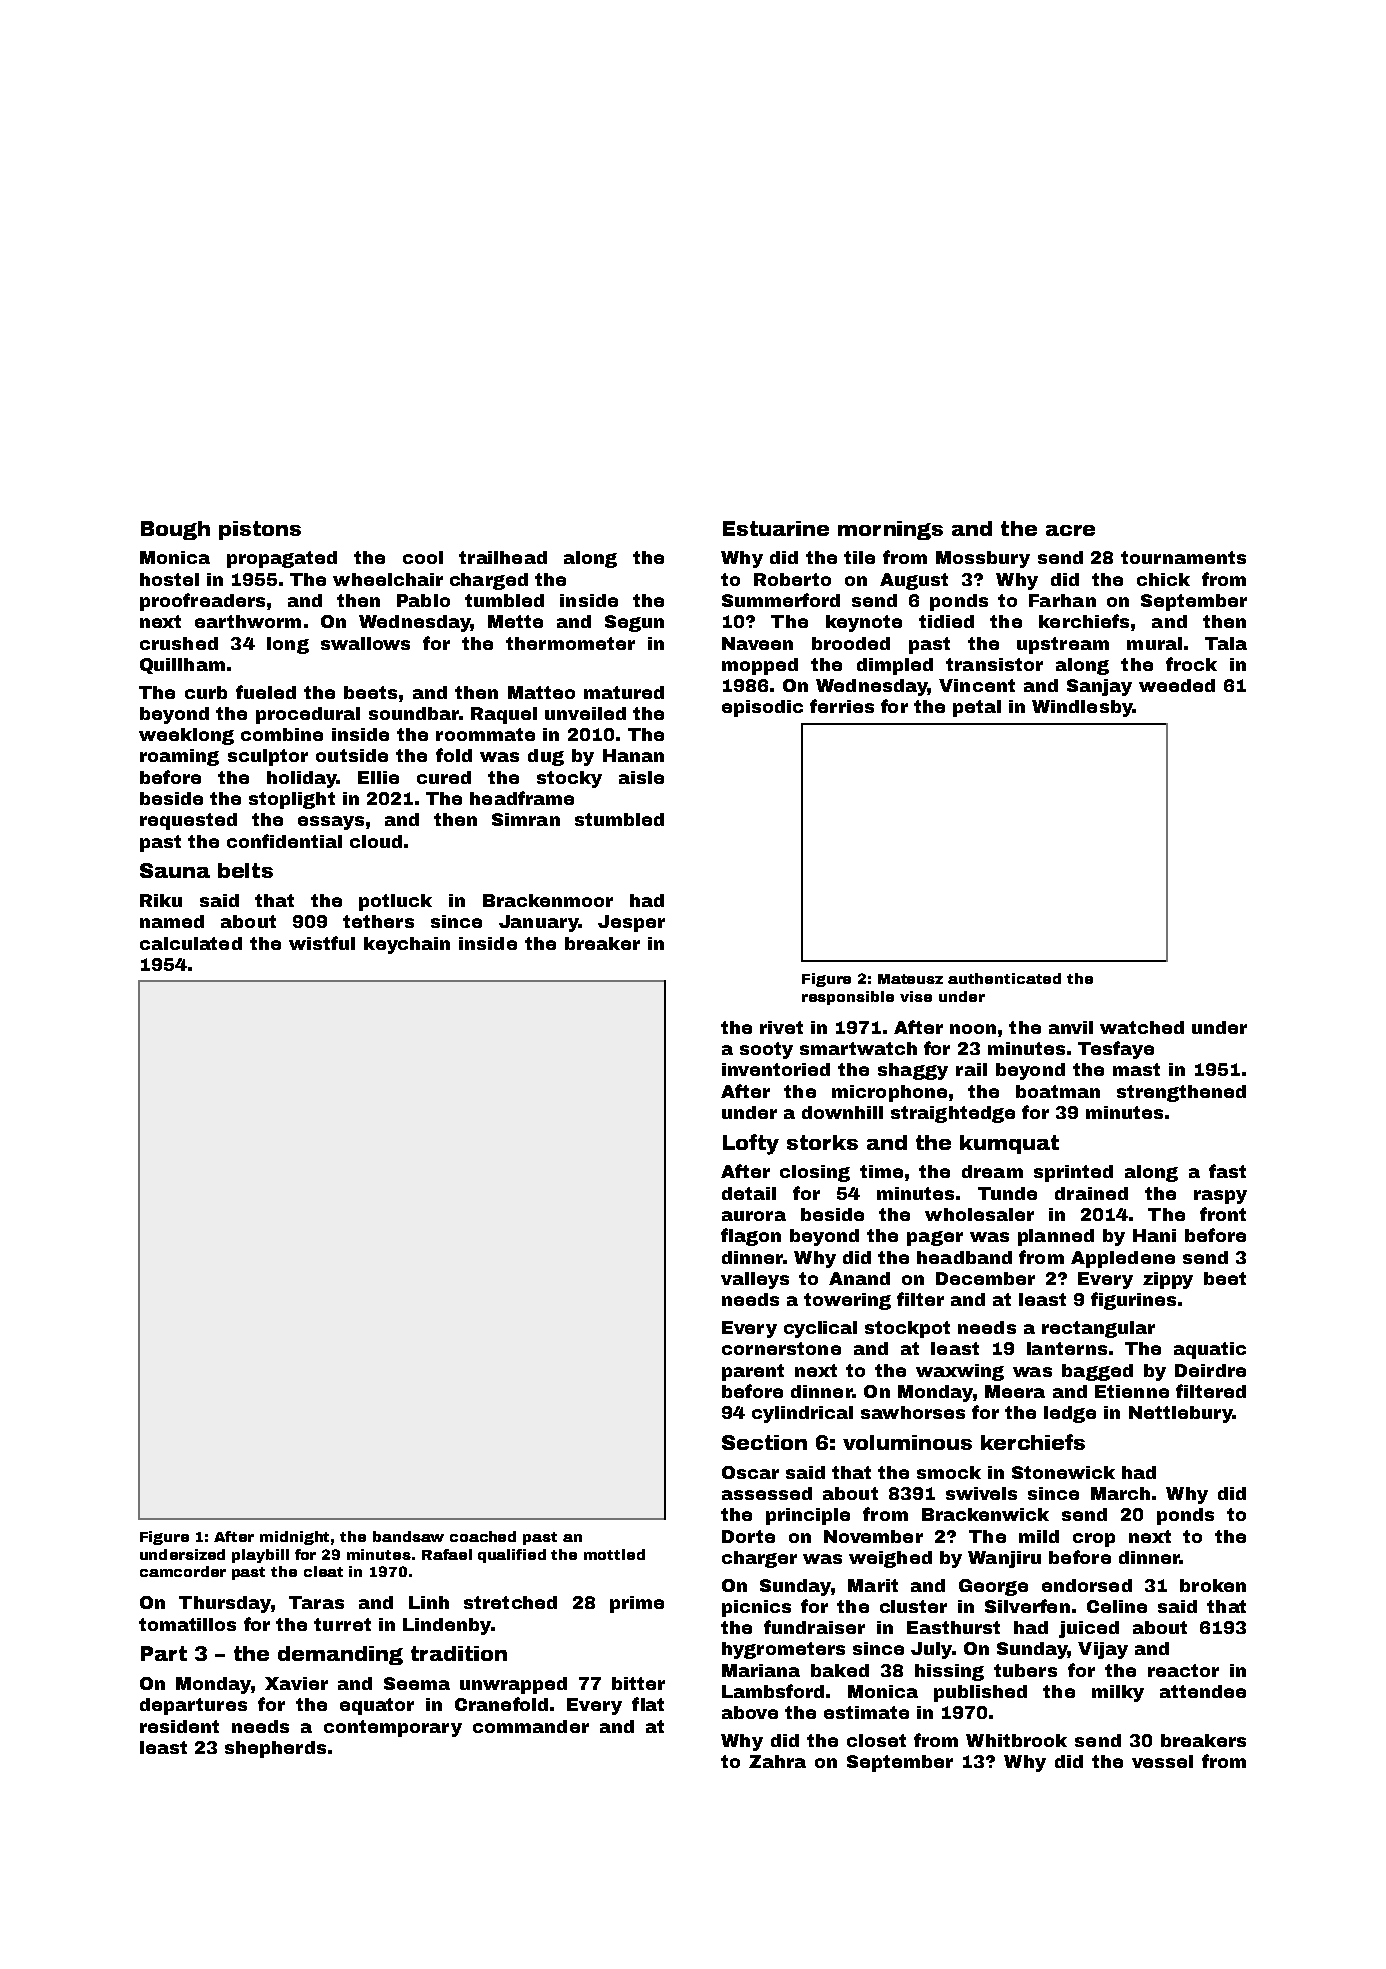  Describe the element at coordinates (275, 1749) in the document. I see `shepherds` at that location.
